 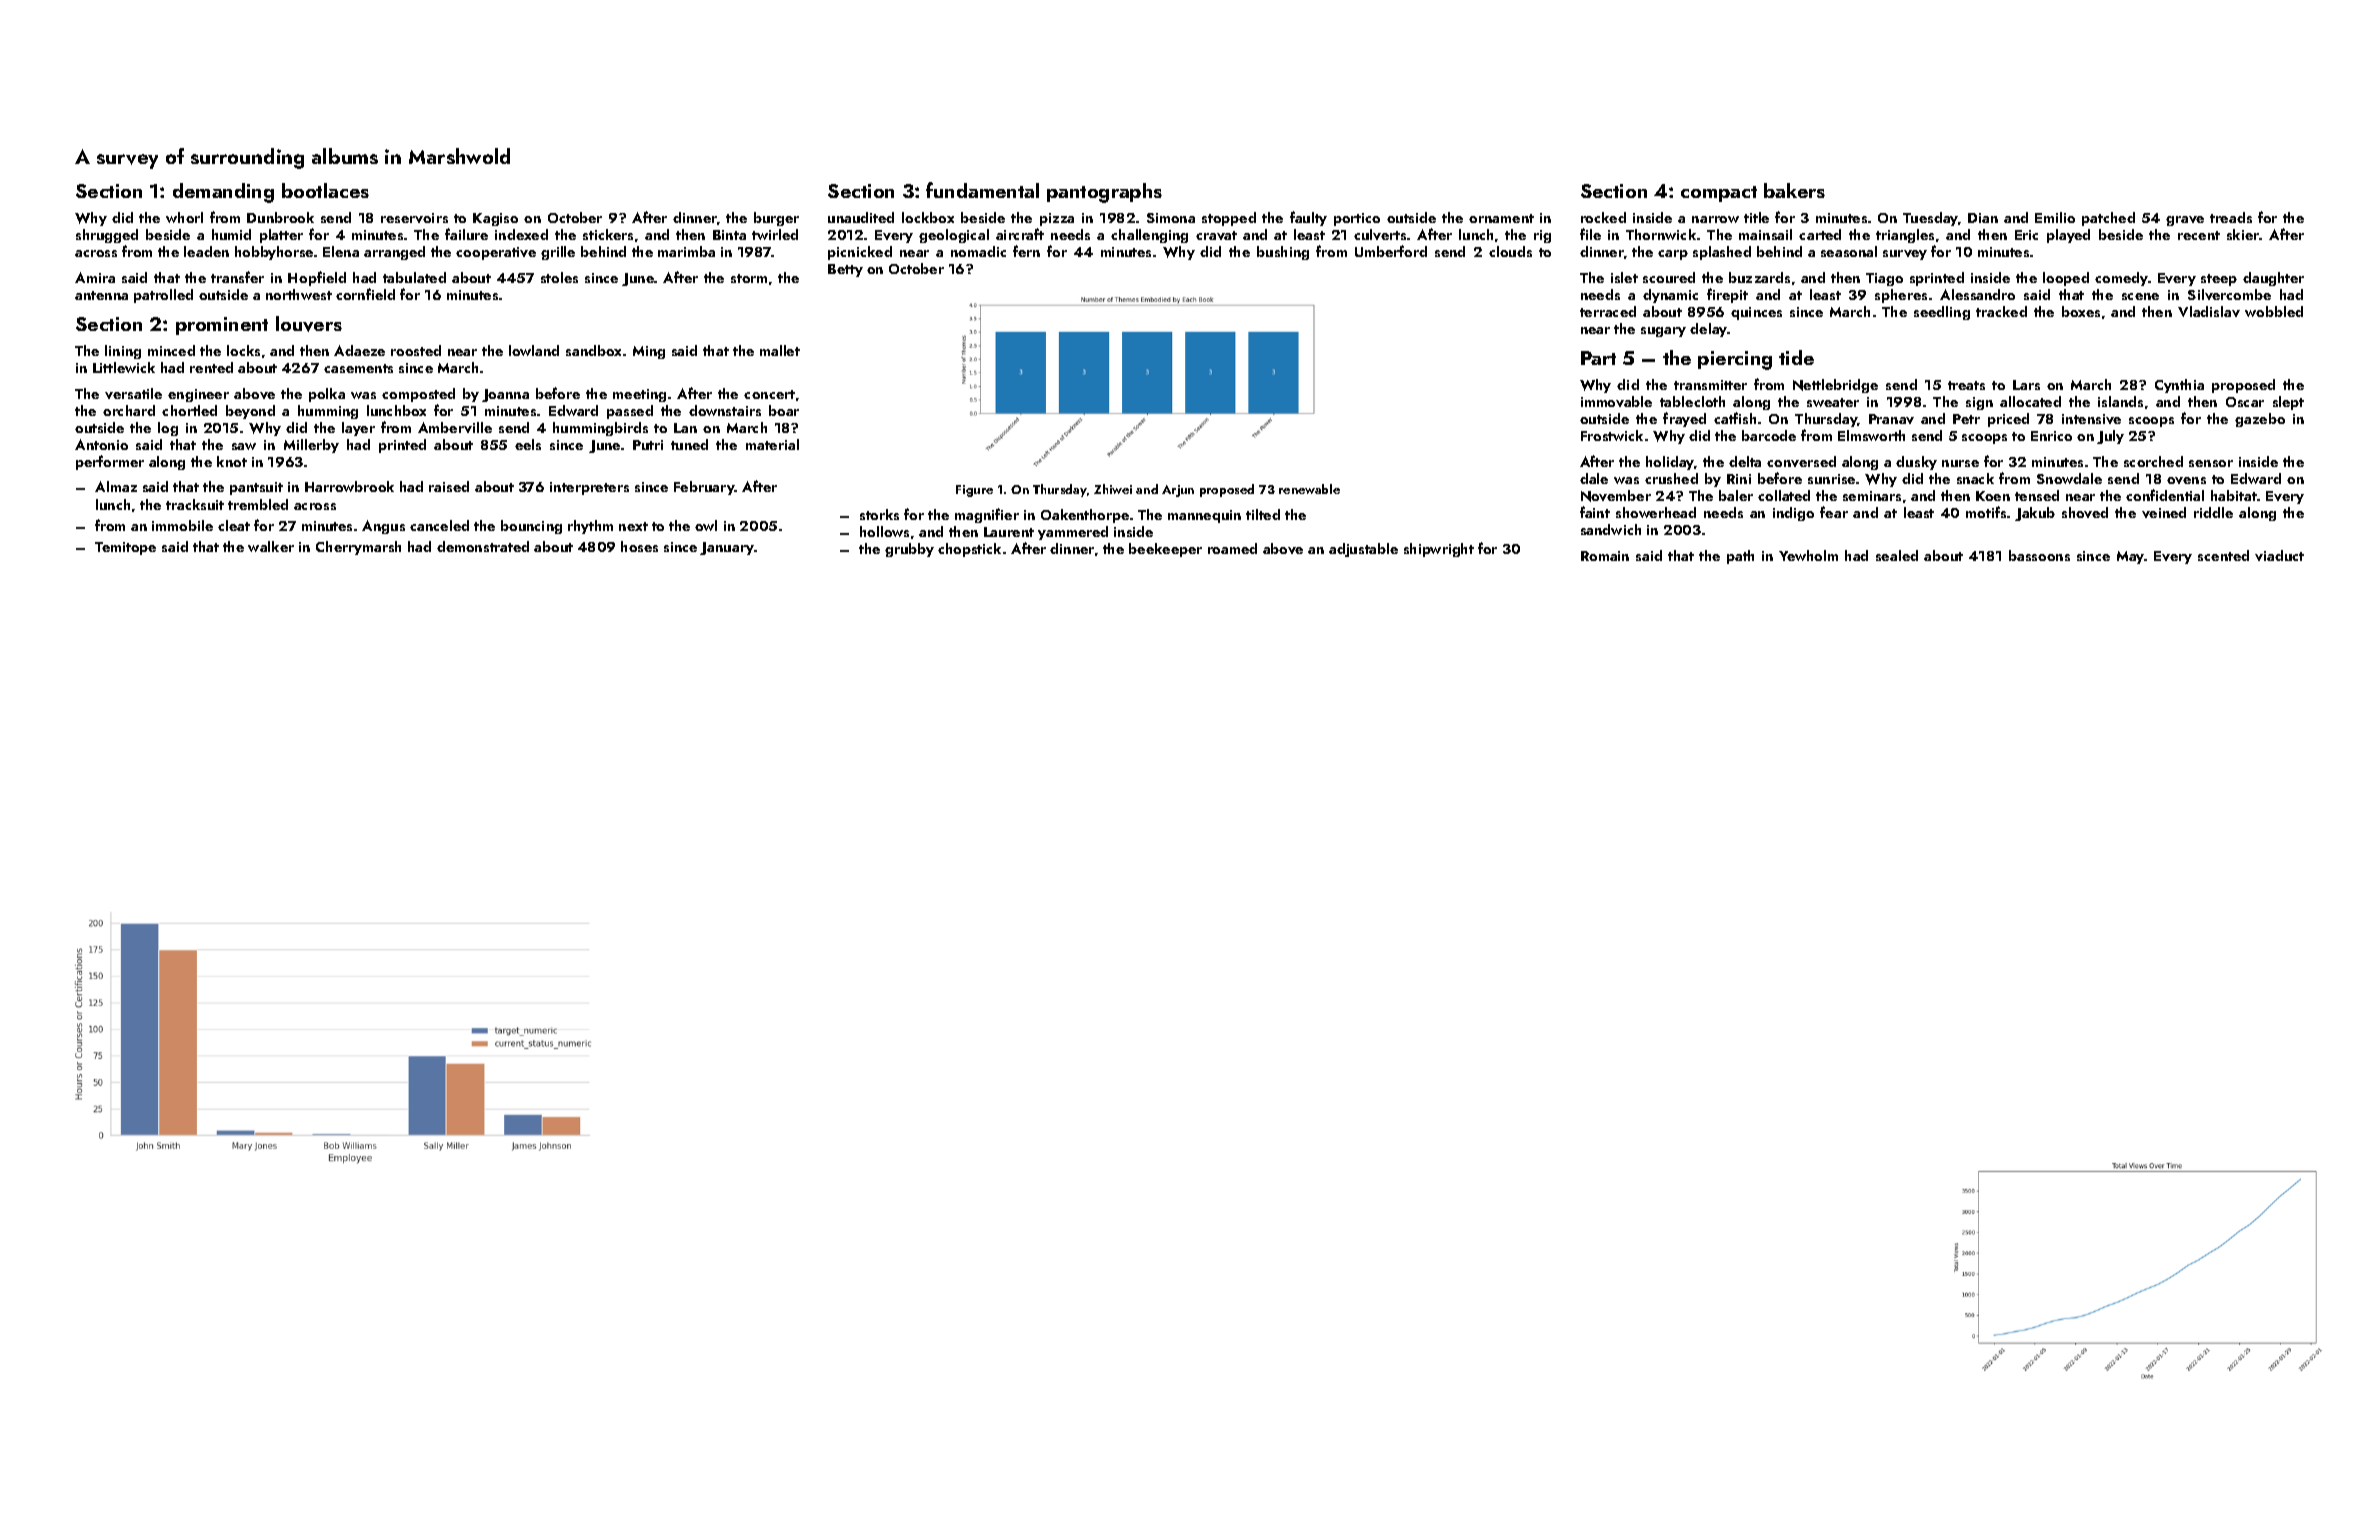 I want to click on interpreters, so click(x=589, y=488).
